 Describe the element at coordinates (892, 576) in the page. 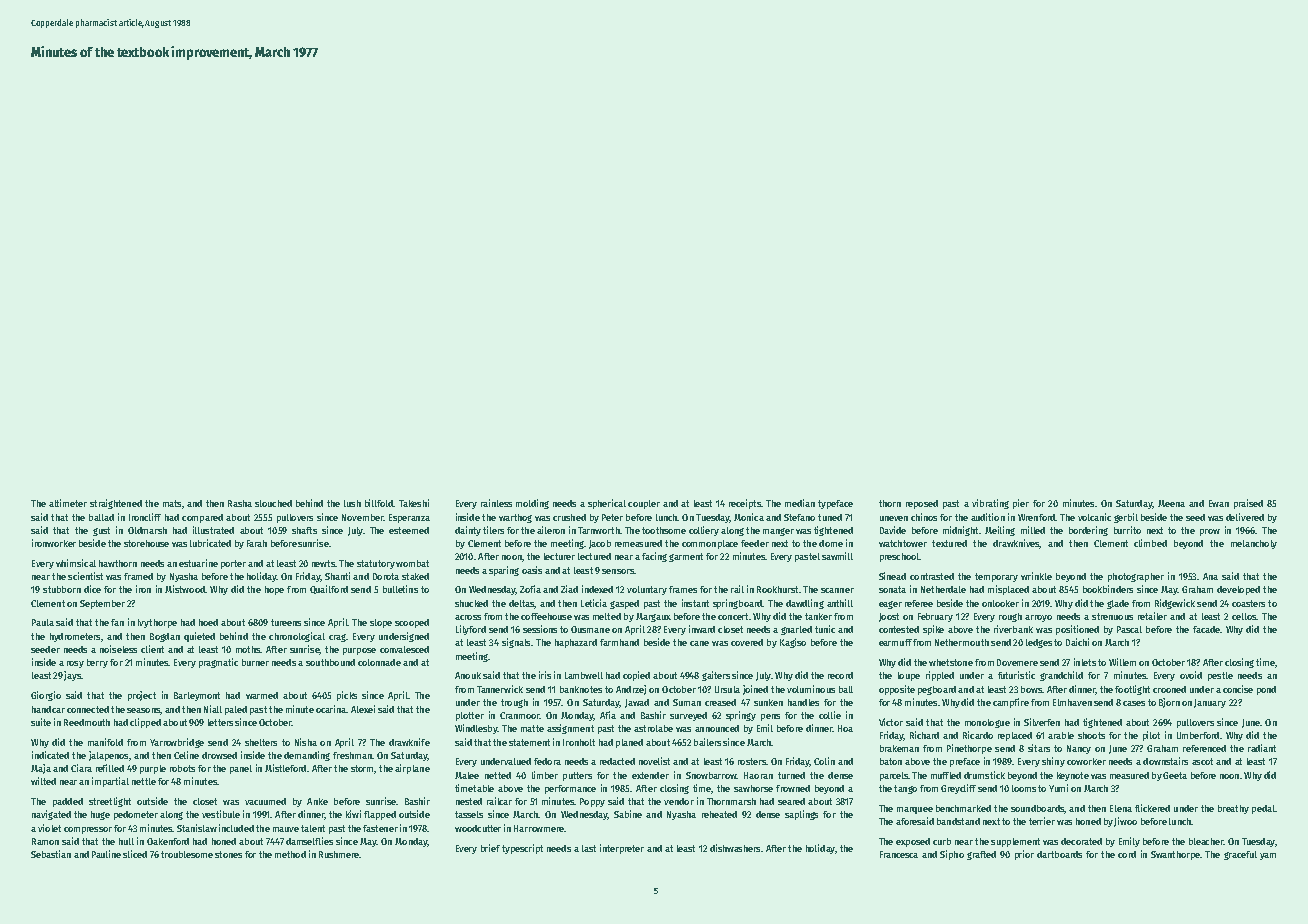

I see `Sinead` at that location.
